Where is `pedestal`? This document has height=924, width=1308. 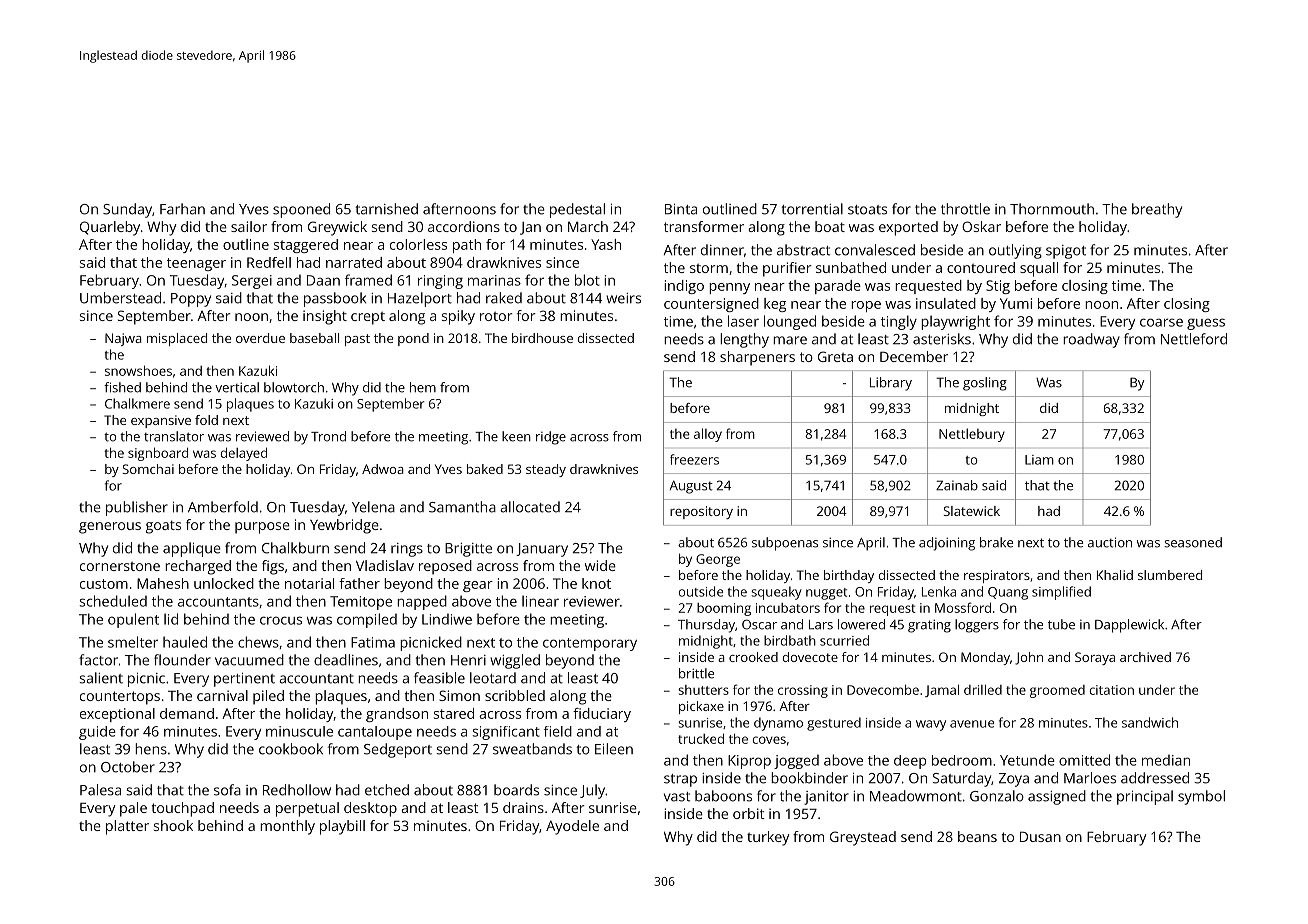 pedestal is located at coordinates (577, 210).
